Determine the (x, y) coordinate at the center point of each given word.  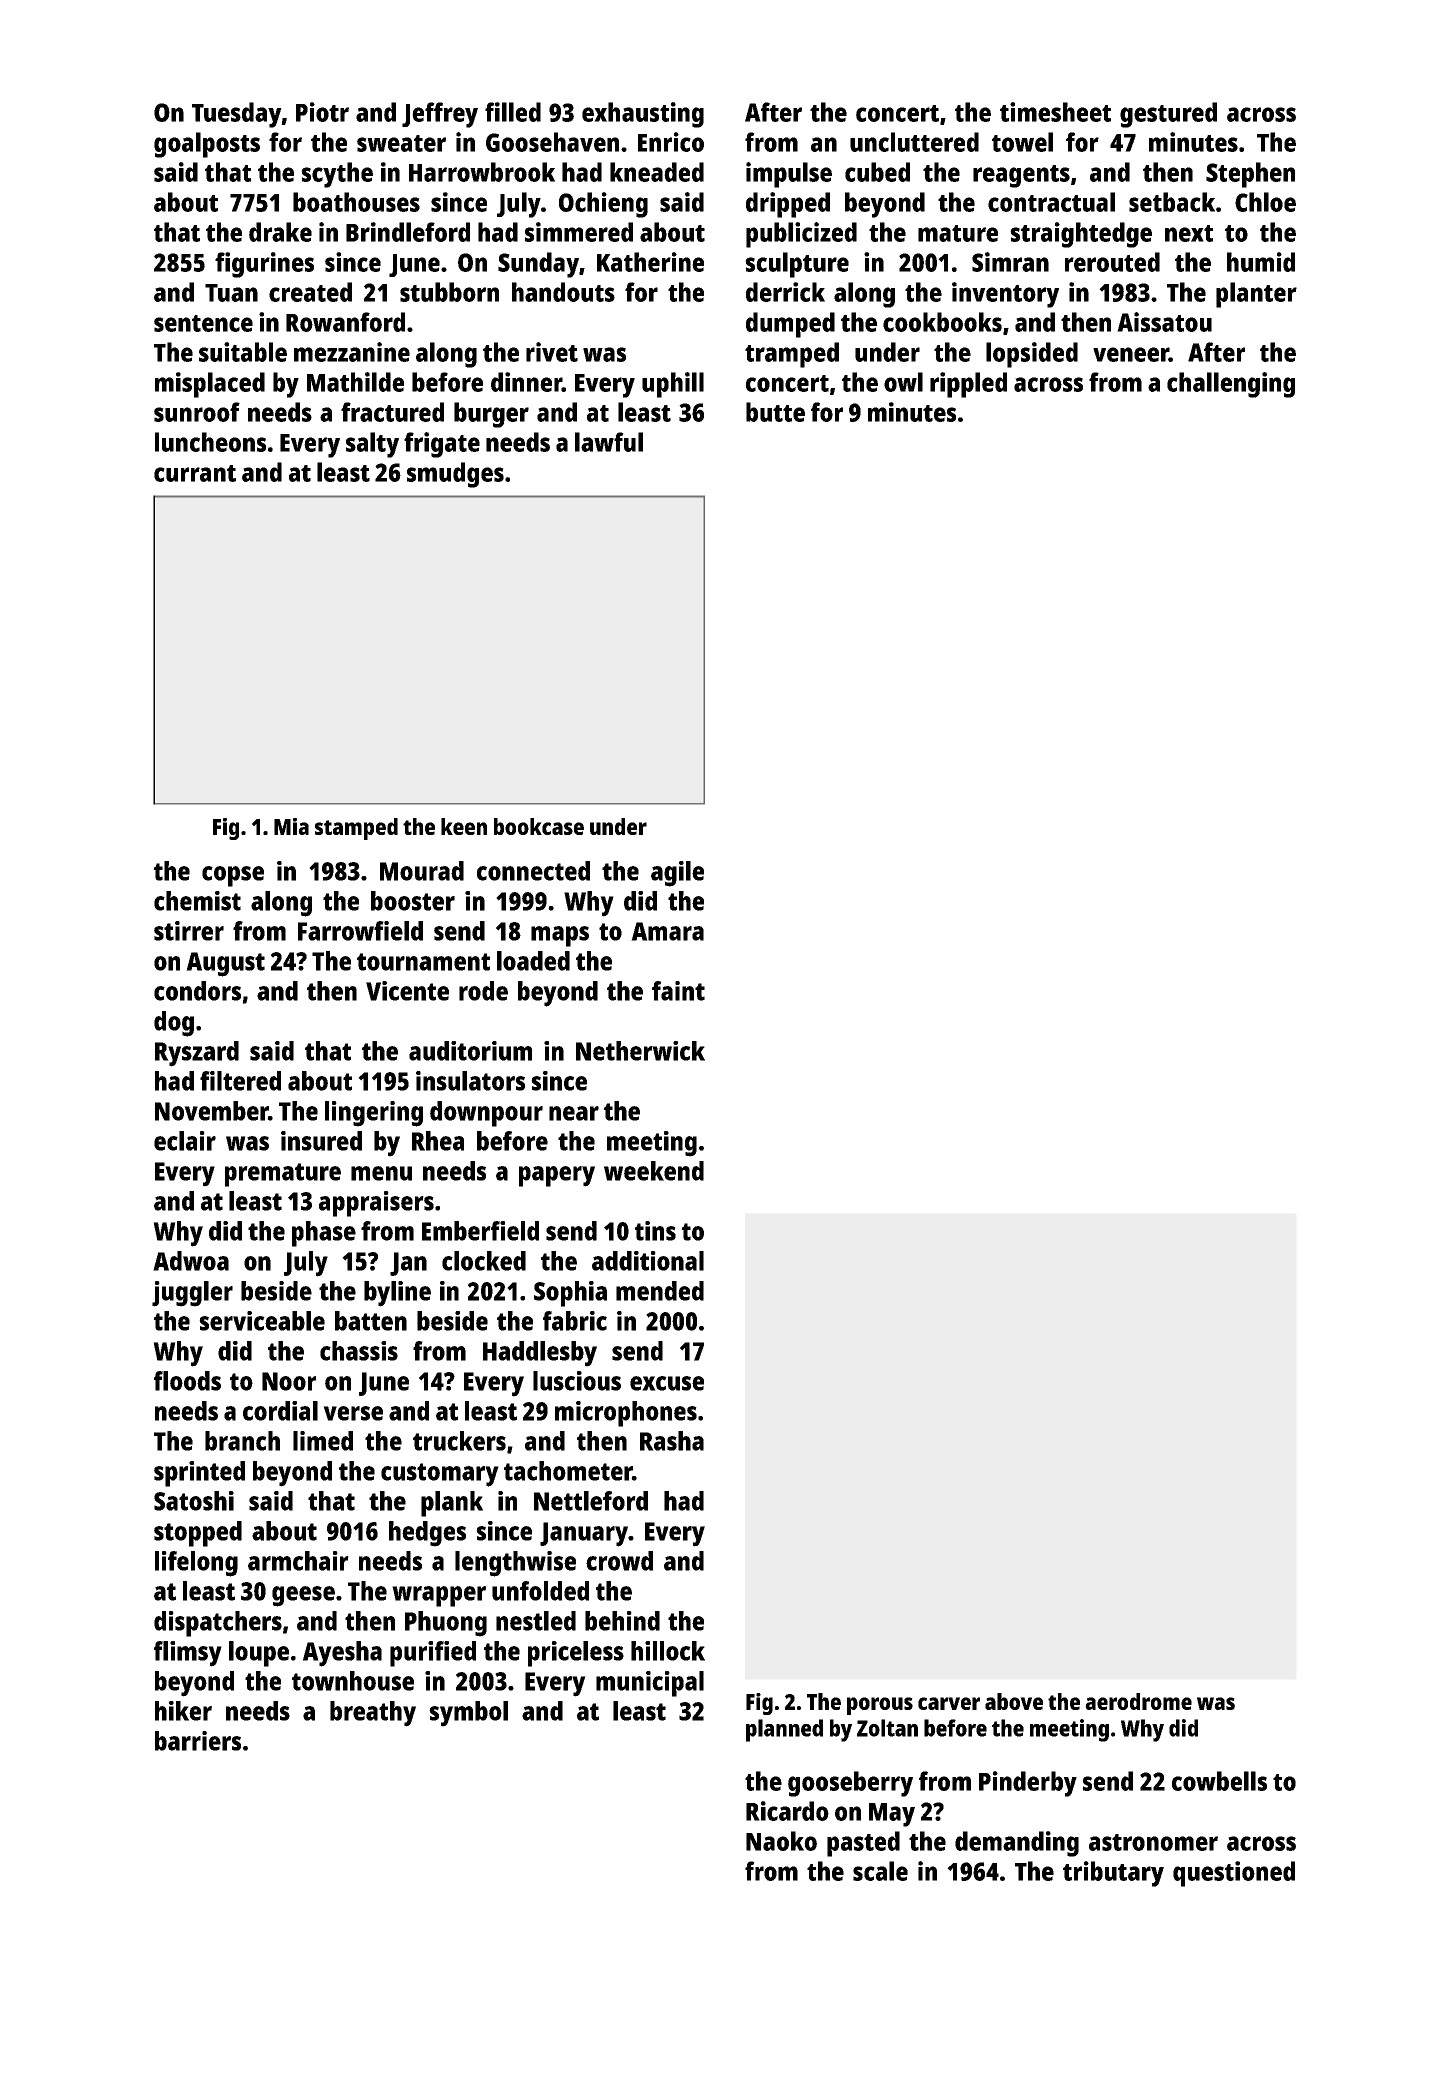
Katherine (650, 262)
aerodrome (1138, 1701)
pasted (863, 1844)
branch (242, 1441)
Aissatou (1164, 322)
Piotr (322, 112)
